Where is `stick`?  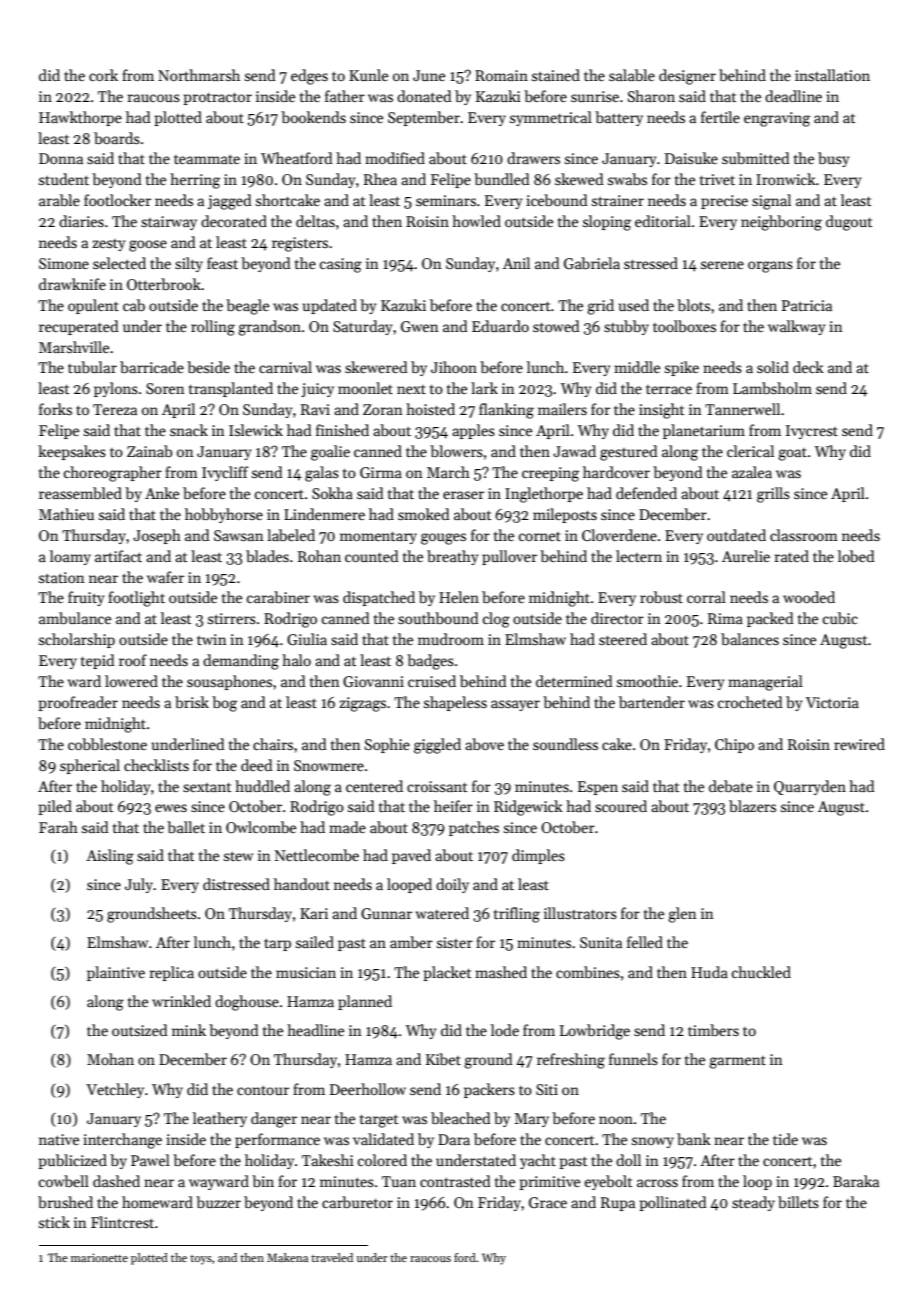
stick is located at coordinates (54, 1222).
